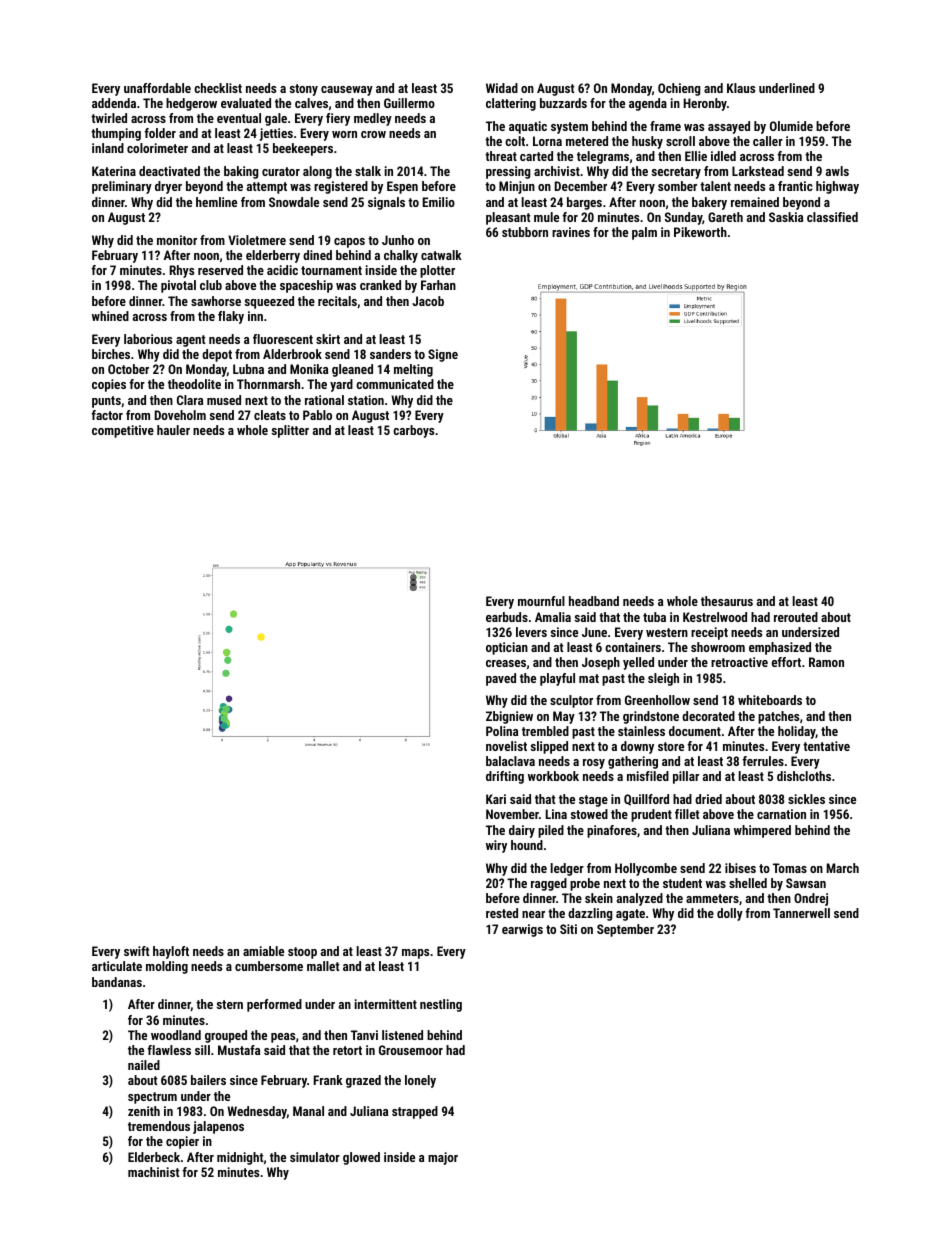 The width and height of the image is (952, 1233). I want to click on splitter, so click(290, 431).
